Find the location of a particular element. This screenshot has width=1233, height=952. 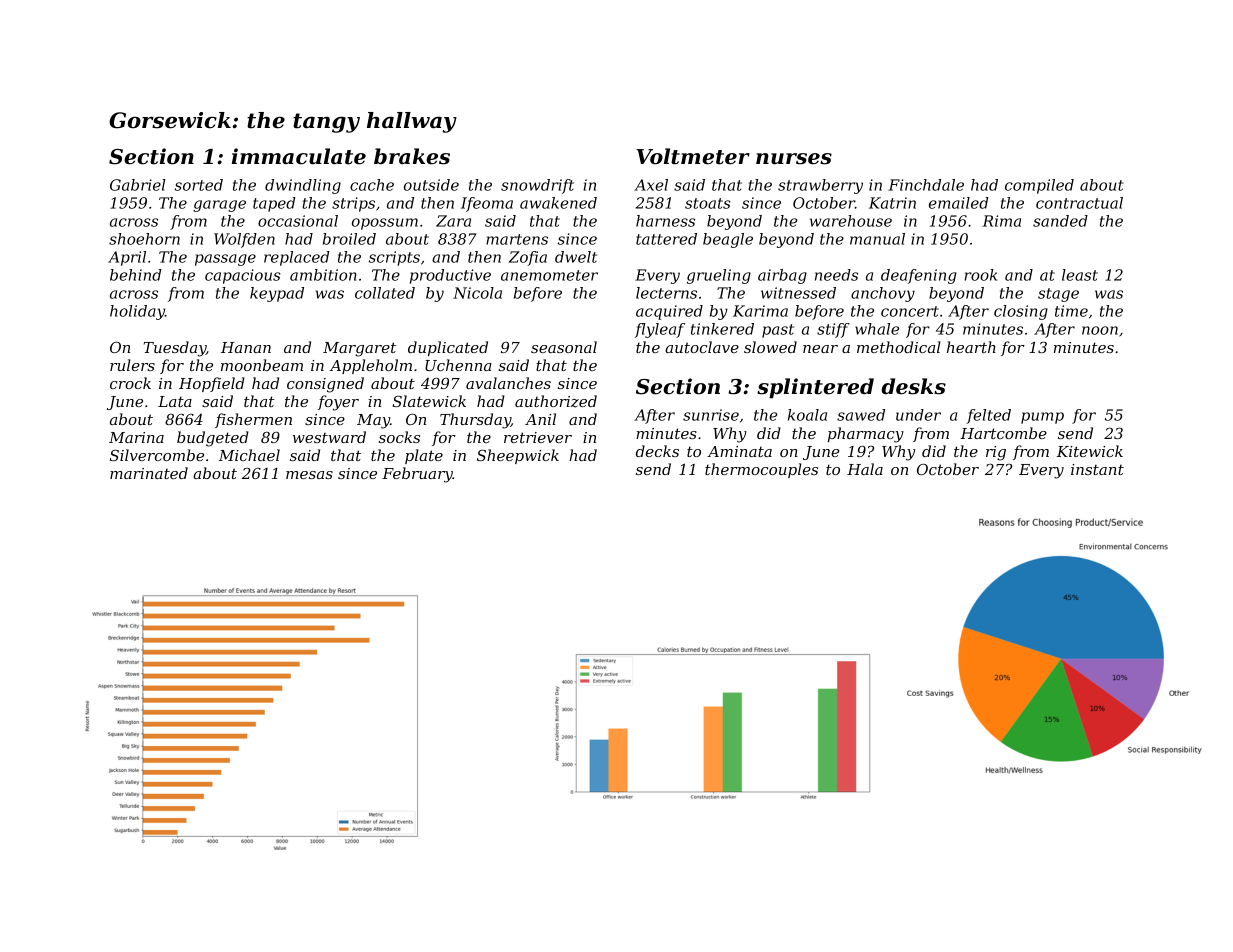

nurses is located at coordinates (794, 159).
